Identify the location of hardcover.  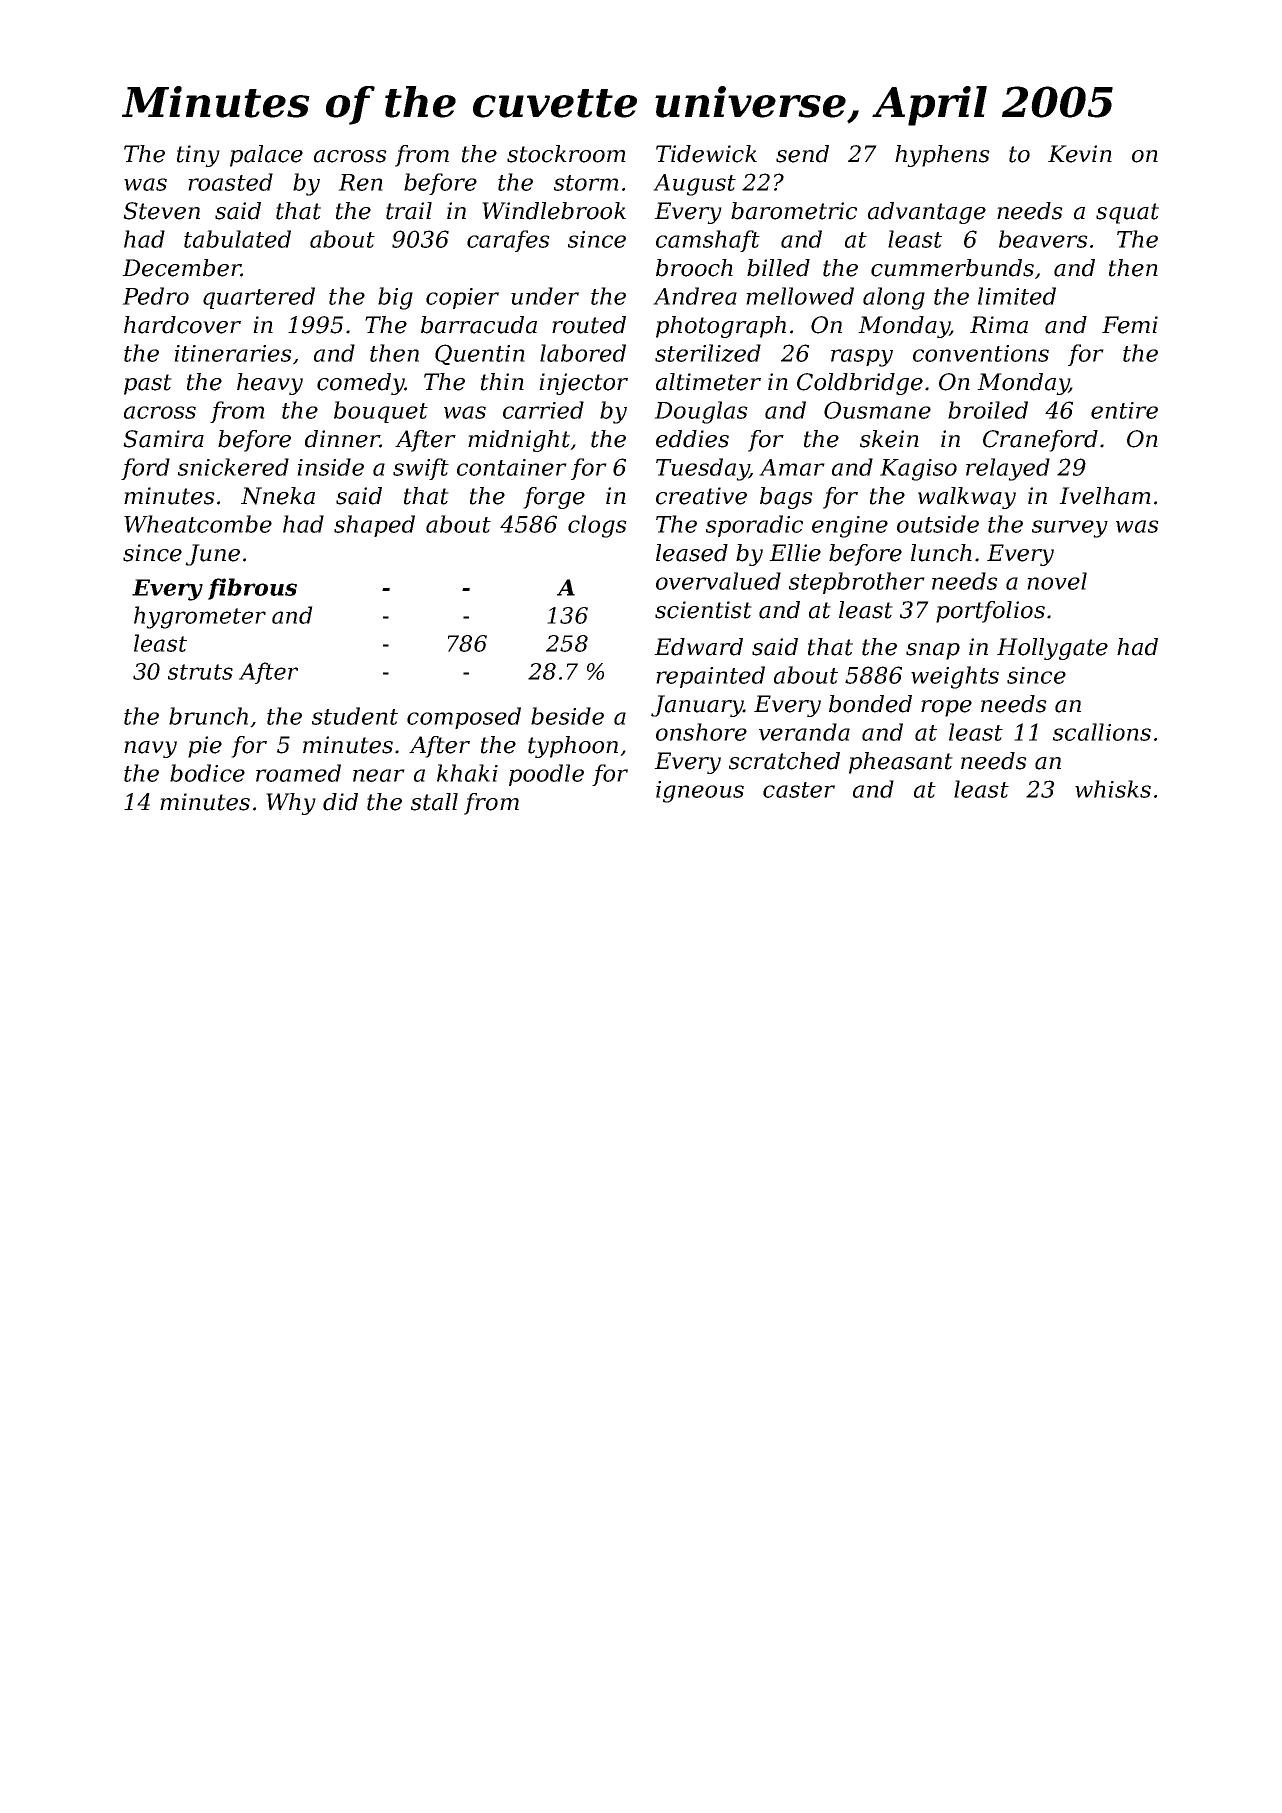
(182, 325).
